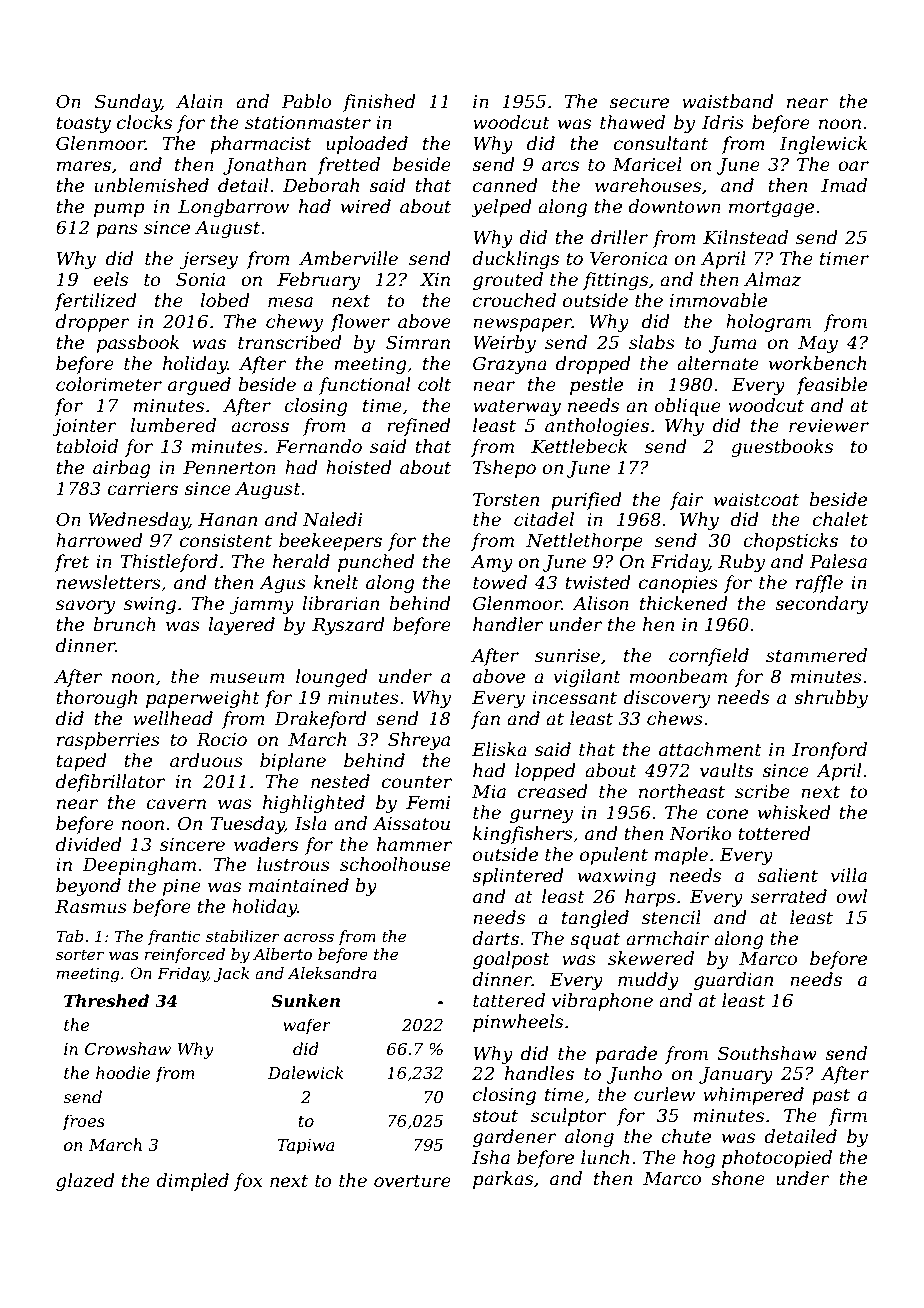 The image size is (924, 1308). Describe the element at coordinates (728, 101) in the document. I see `waistband` at that location.
